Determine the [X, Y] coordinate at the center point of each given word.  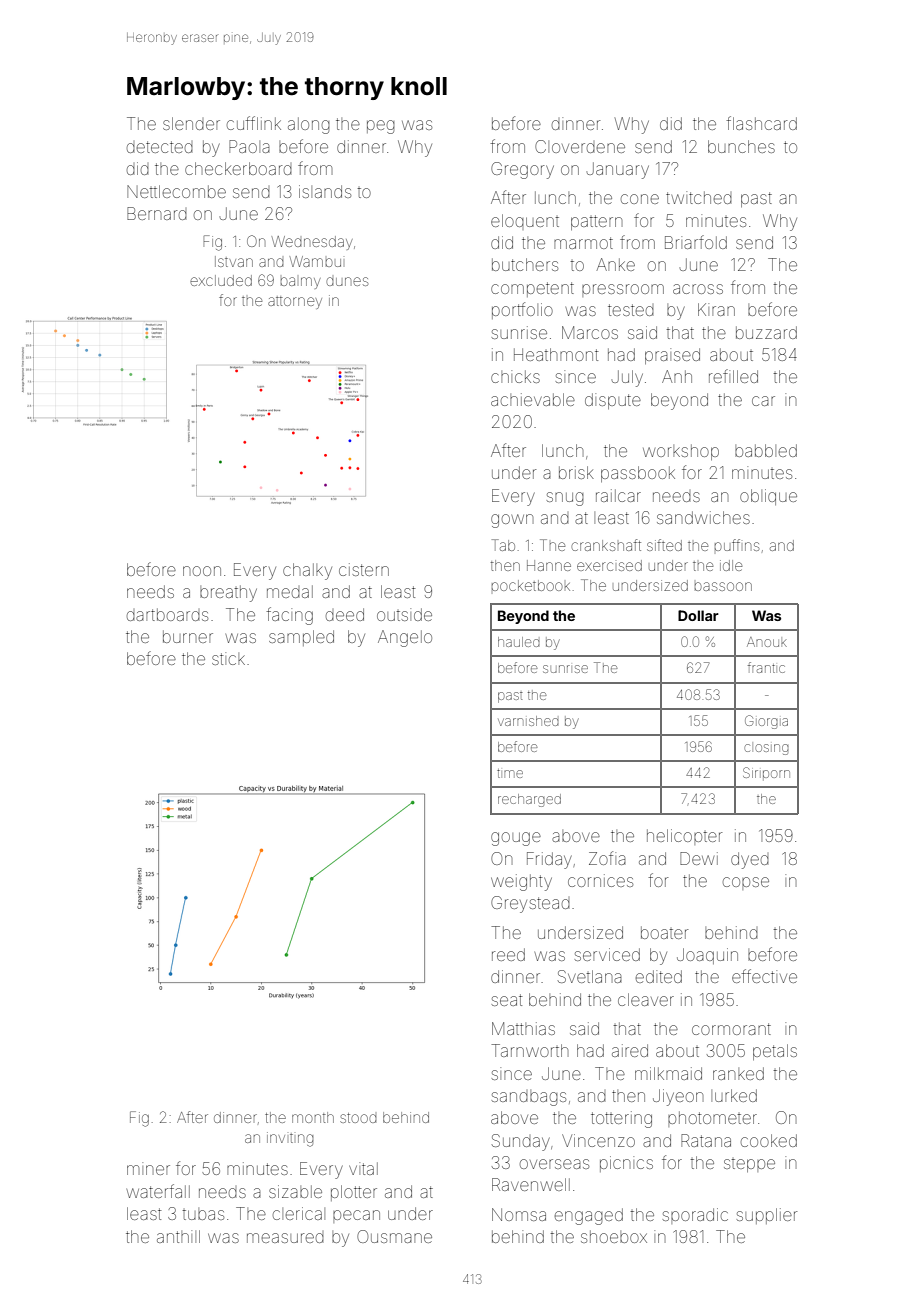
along [309, 125]
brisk [576, 472]
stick [228, 658]
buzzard [766, 332]
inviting [290, 1139]
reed [508, 954]
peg [381, 127]
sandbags [529, 1098]
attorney [295, 302]
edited [658, 976]
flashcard [761, 123]
